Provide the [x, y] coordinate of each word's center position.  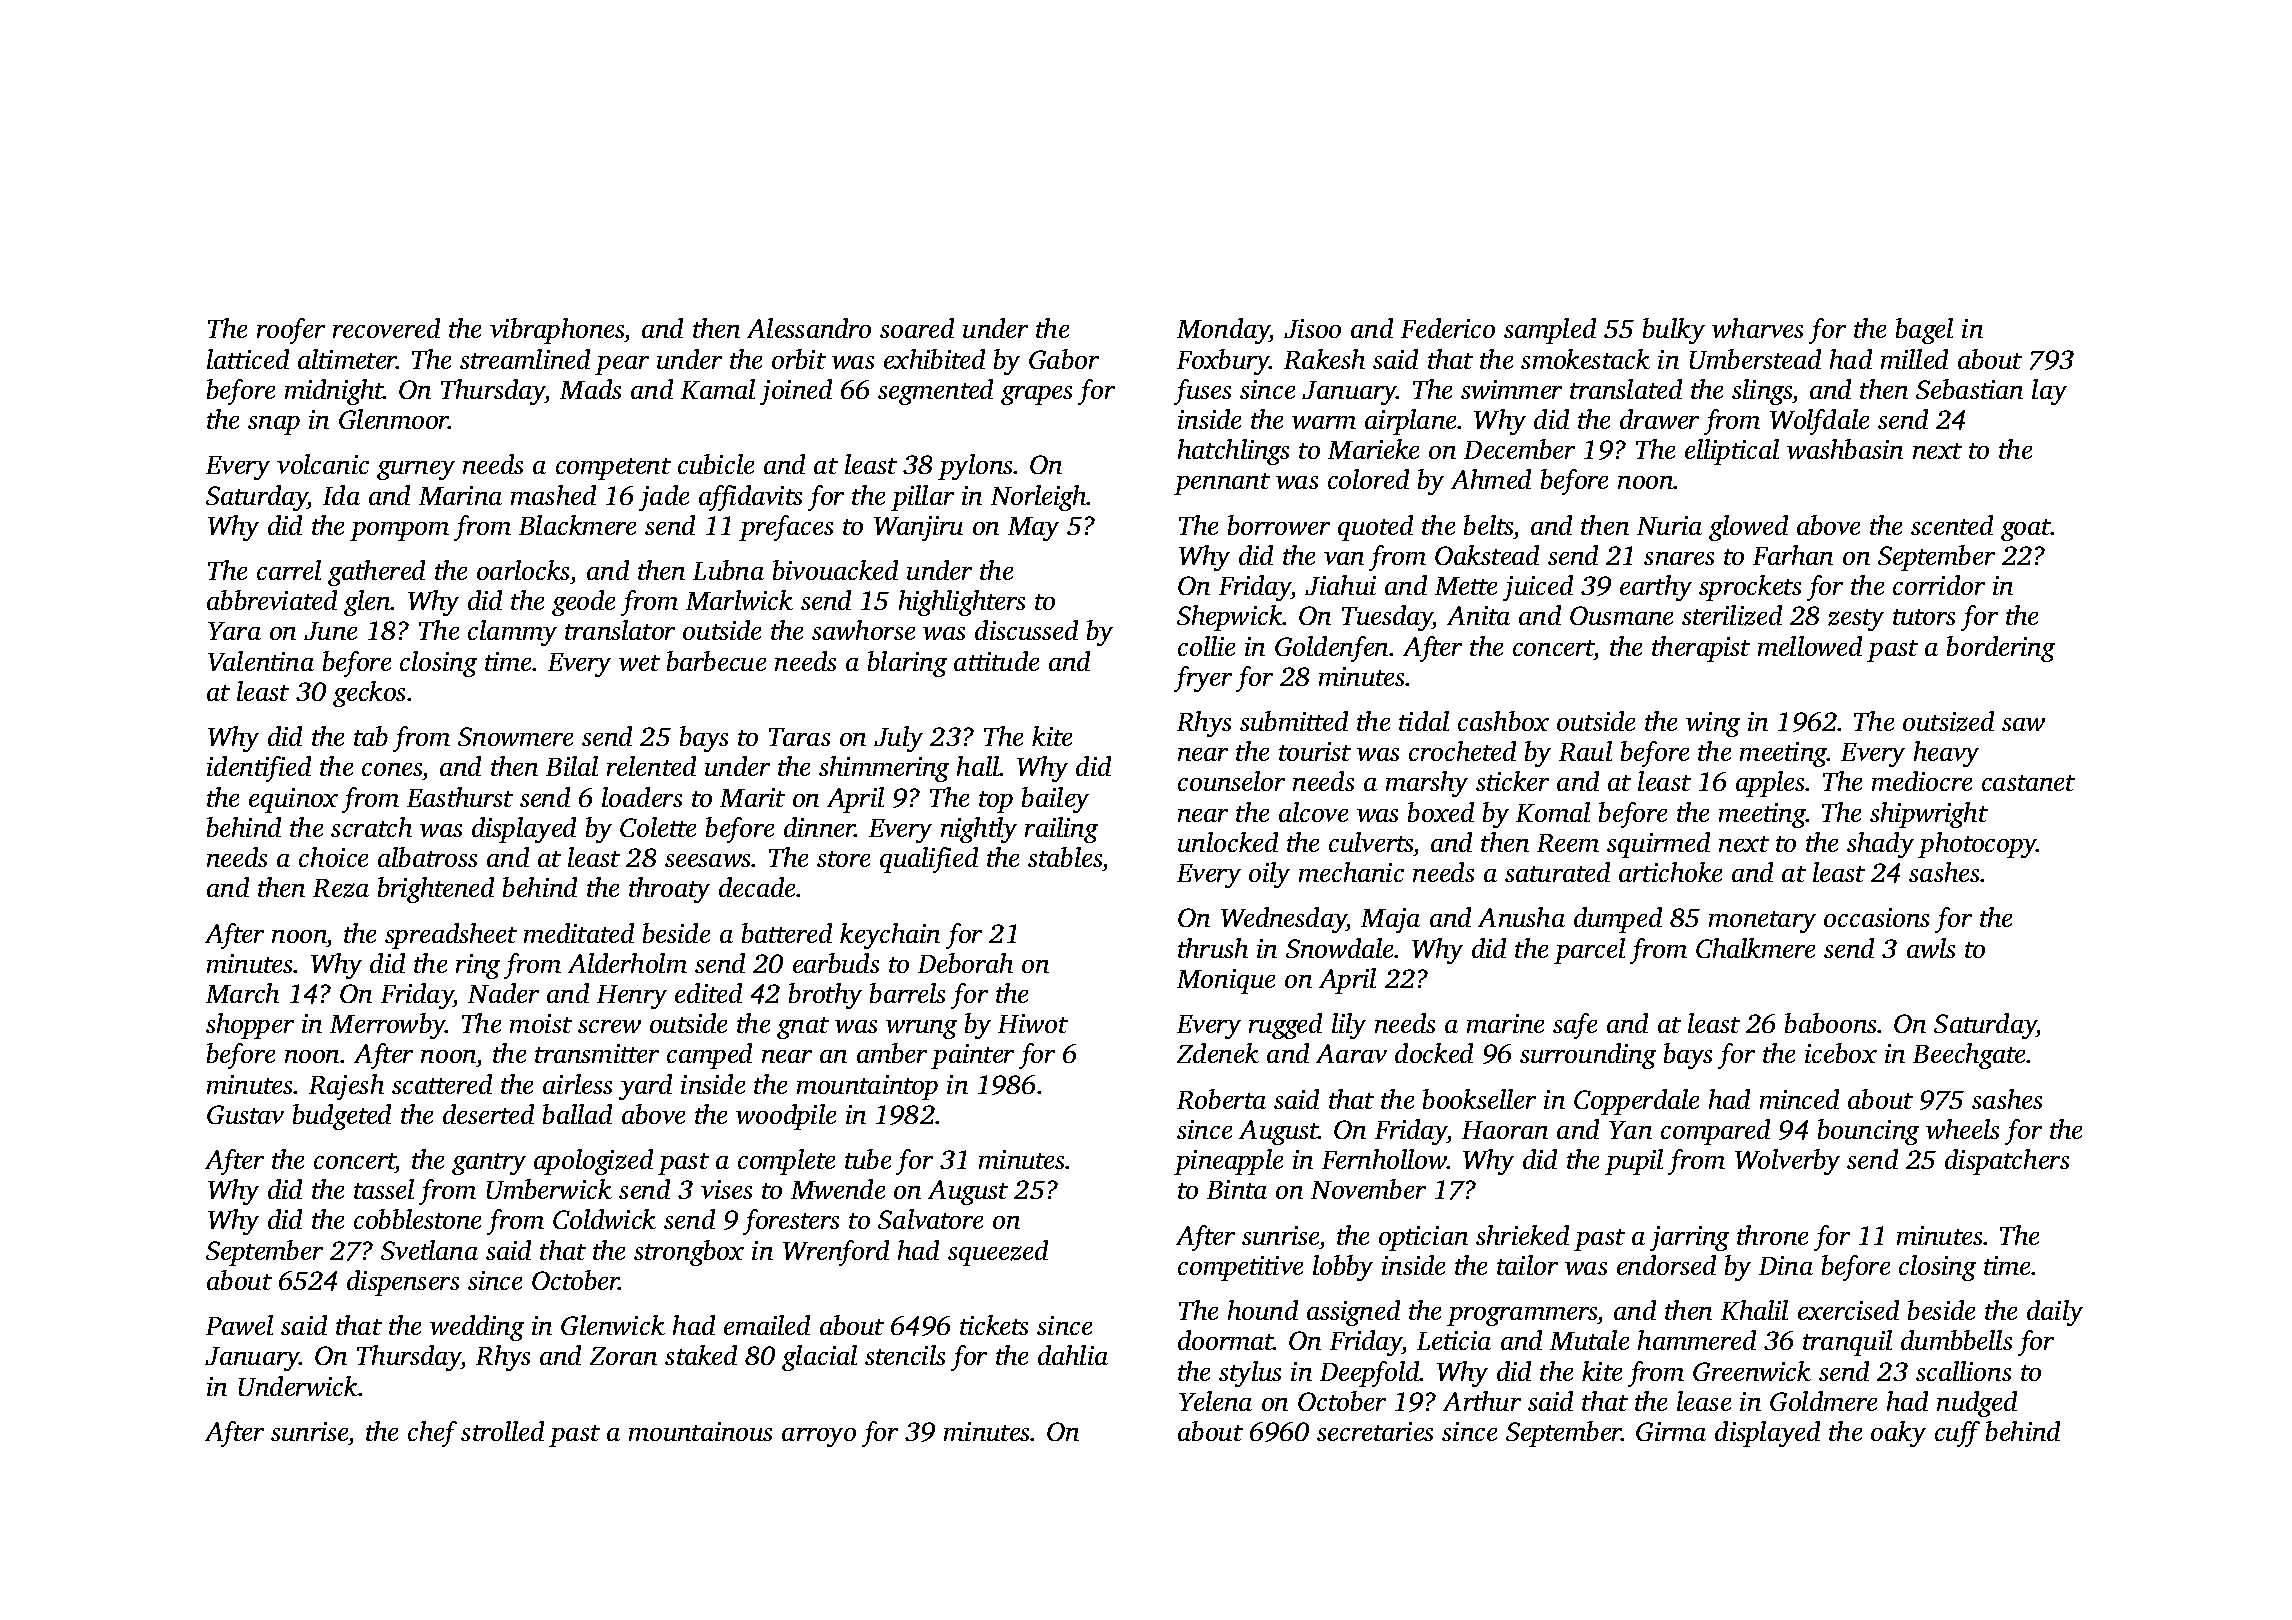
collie [1206, 646]
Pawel [239, 1325]
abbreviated [272, 600]
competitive [1240, 1268]
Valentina [261, 661]
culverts [1371, 842]
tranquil [1847, 1343]
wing [1713, 724]
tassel [384, 1189]
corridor [1939, 585]
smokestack [1585, 359]
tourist [1315, 751]
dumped [1618, 920]
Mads [590, 389]
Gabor [1064, 359]
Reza [341, 888]
